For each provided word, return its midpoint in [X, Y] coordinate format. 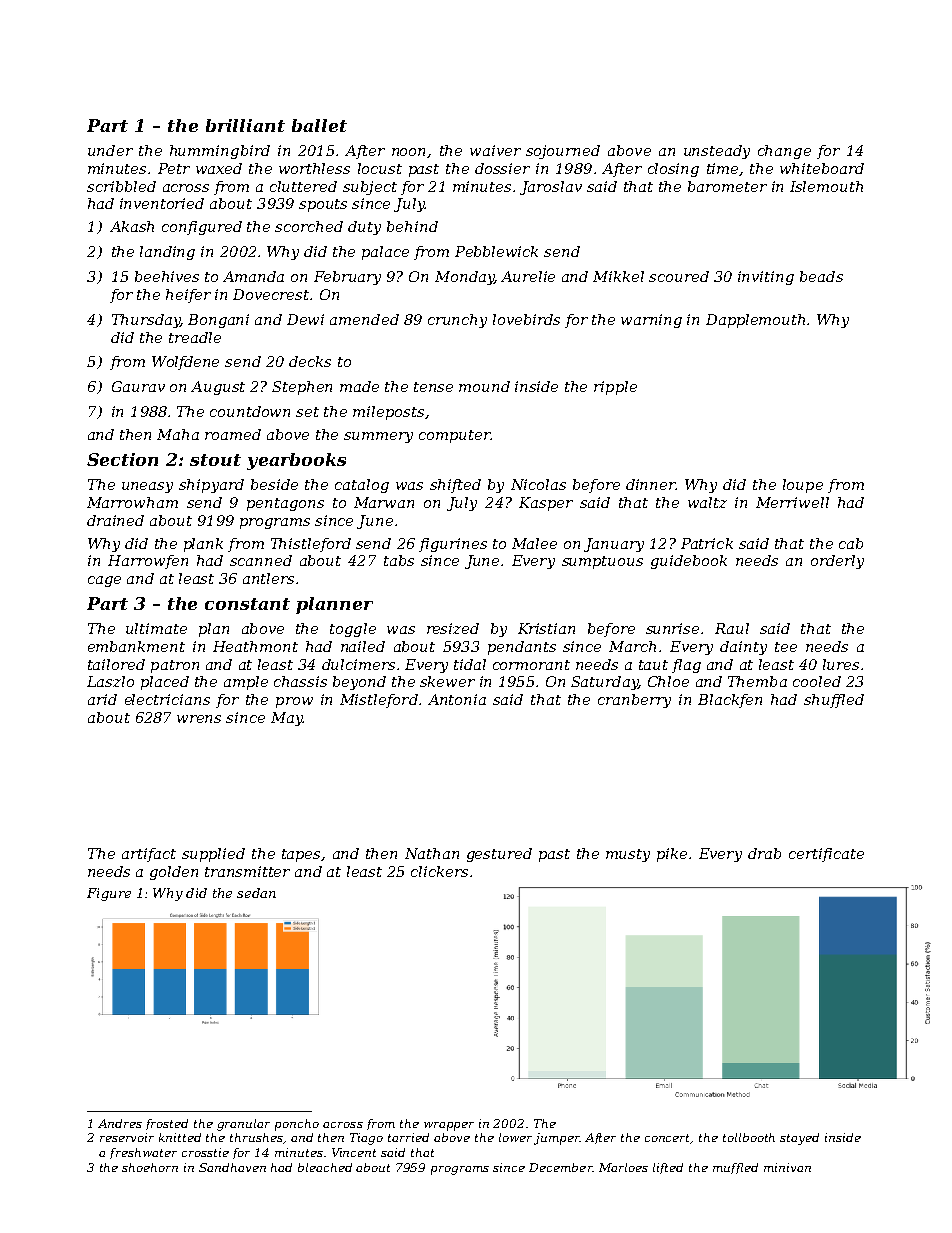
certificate [826, 855]
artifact [149, 855]
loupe [803, 486]
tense [433, 387]
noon [408, 152]
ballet [319, 125]
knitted [180, 1137]
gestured [499, 855]
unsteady [717, 152]
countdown [250, 411]
